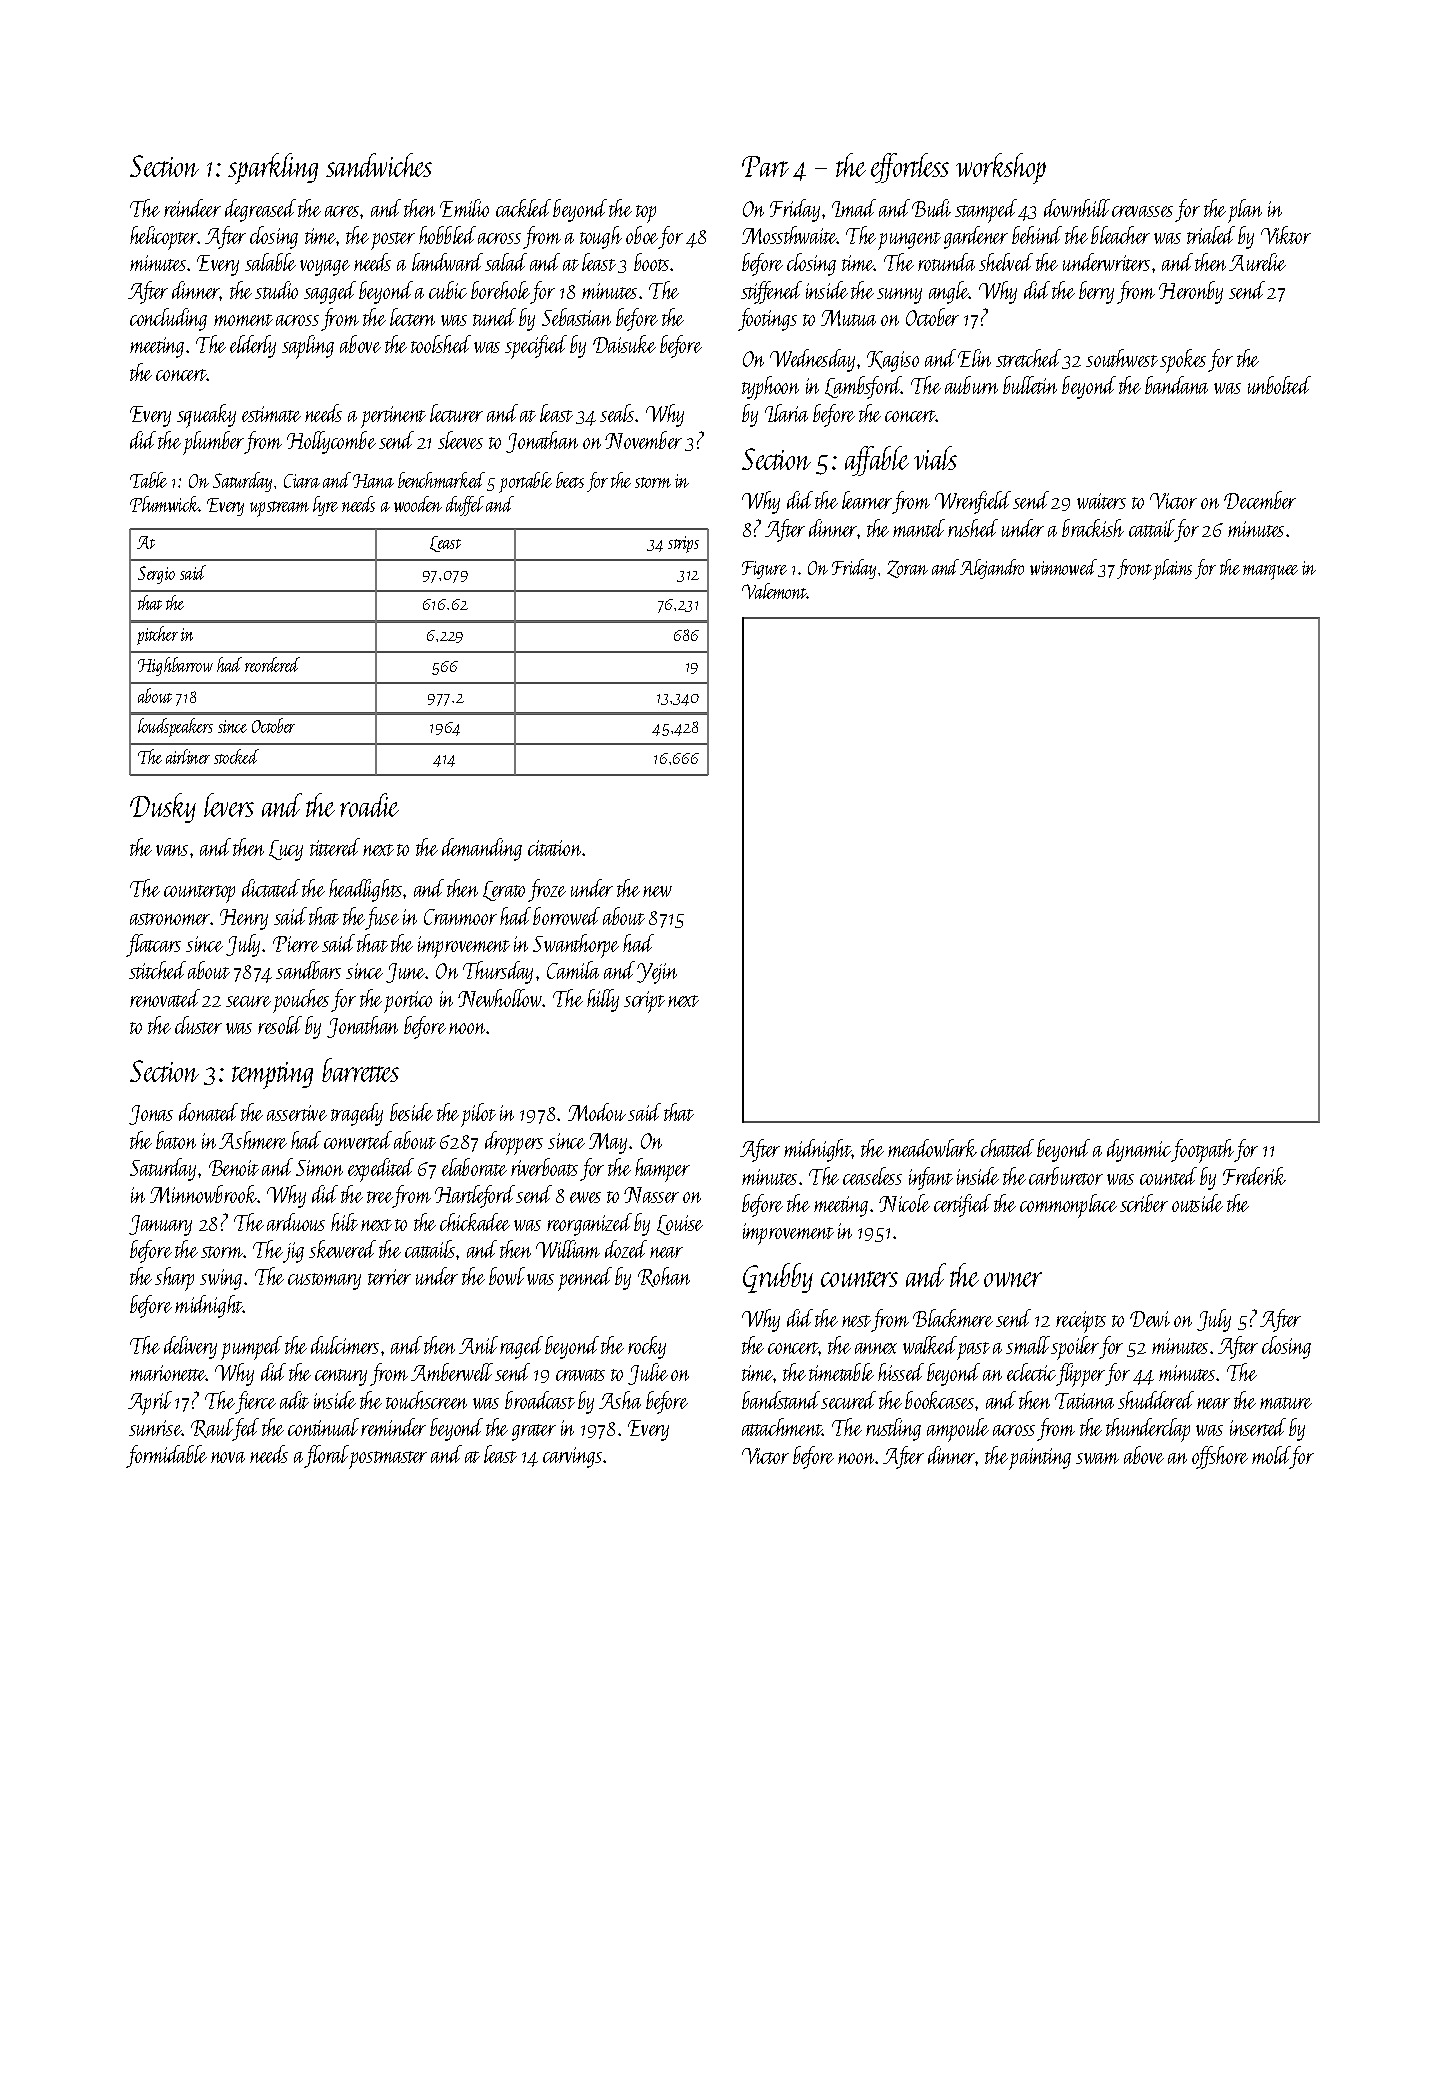 The height and width of the screenshot is (2100, 1450). What do you see at coordinates (1096, 292) in the screenshot?
I see `berry` at bounding box center [1096, 292].
